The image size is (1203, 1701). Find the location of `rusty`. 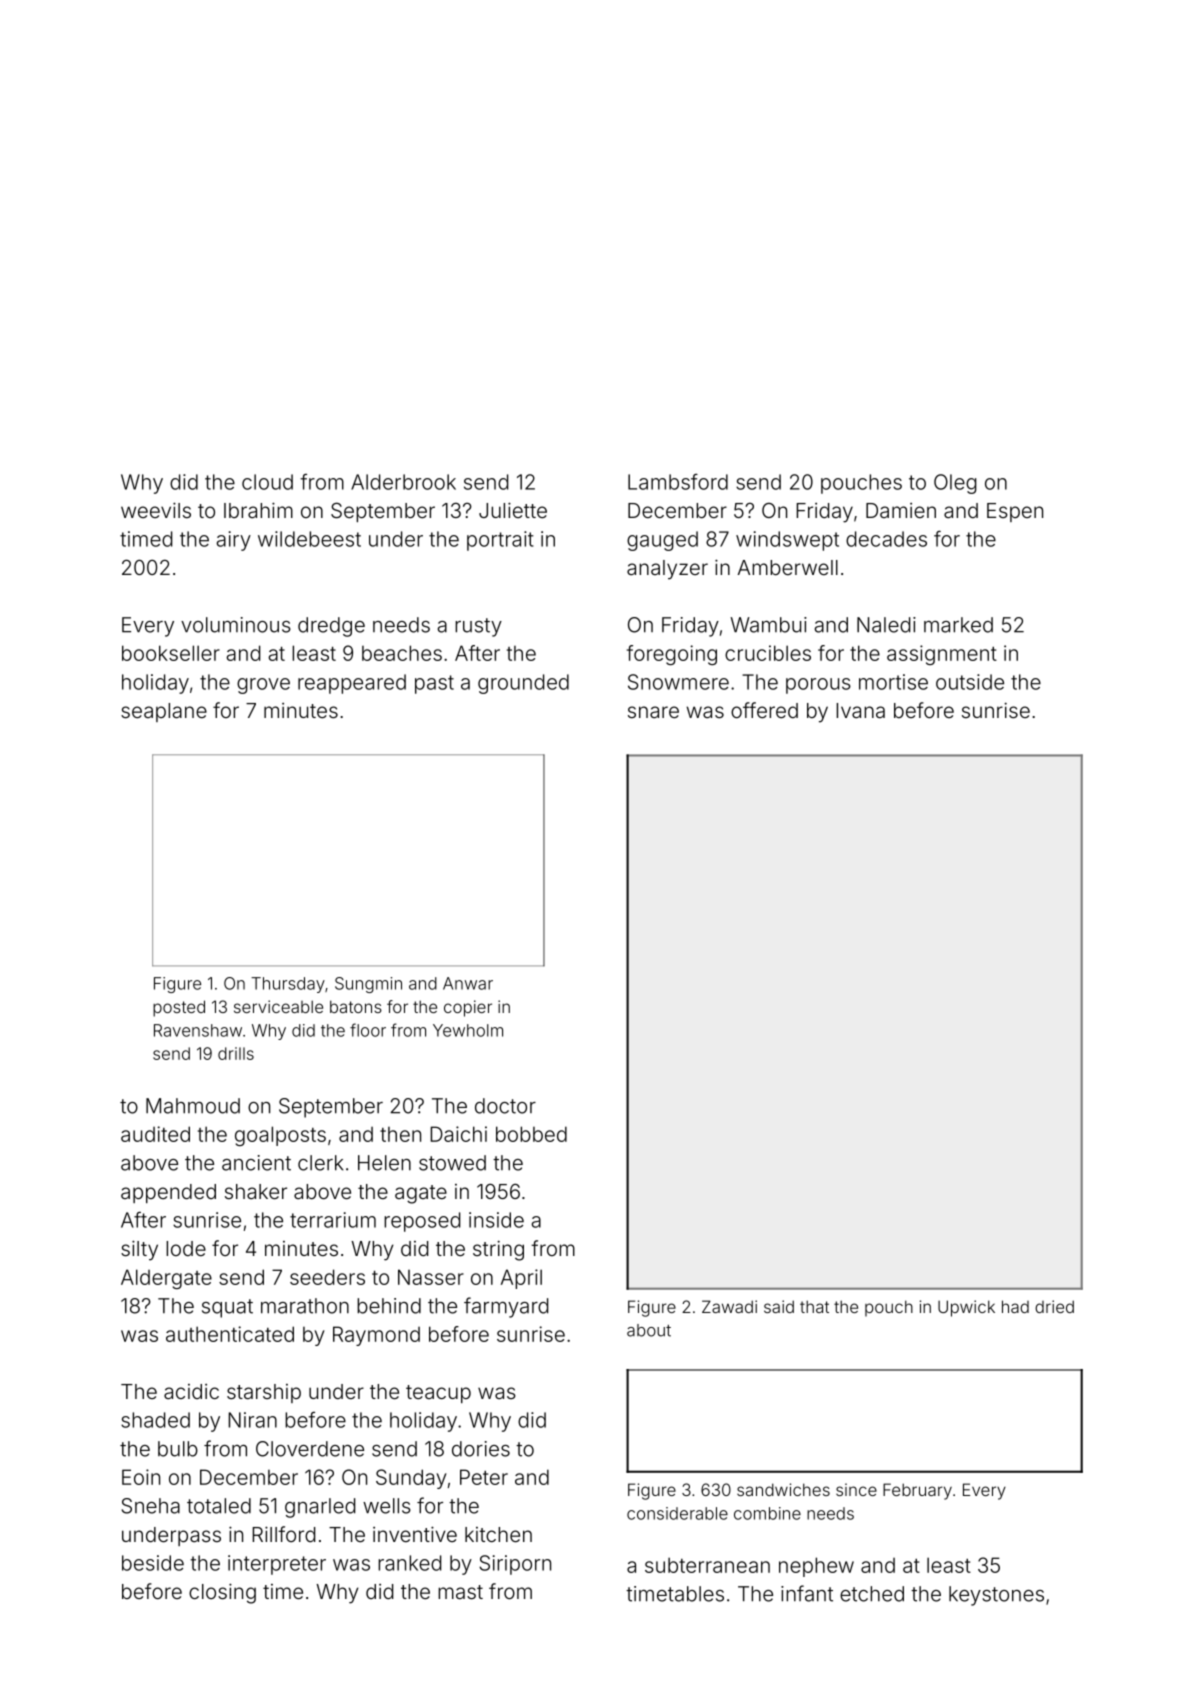

rusty is located at coordinates (478, 627).
